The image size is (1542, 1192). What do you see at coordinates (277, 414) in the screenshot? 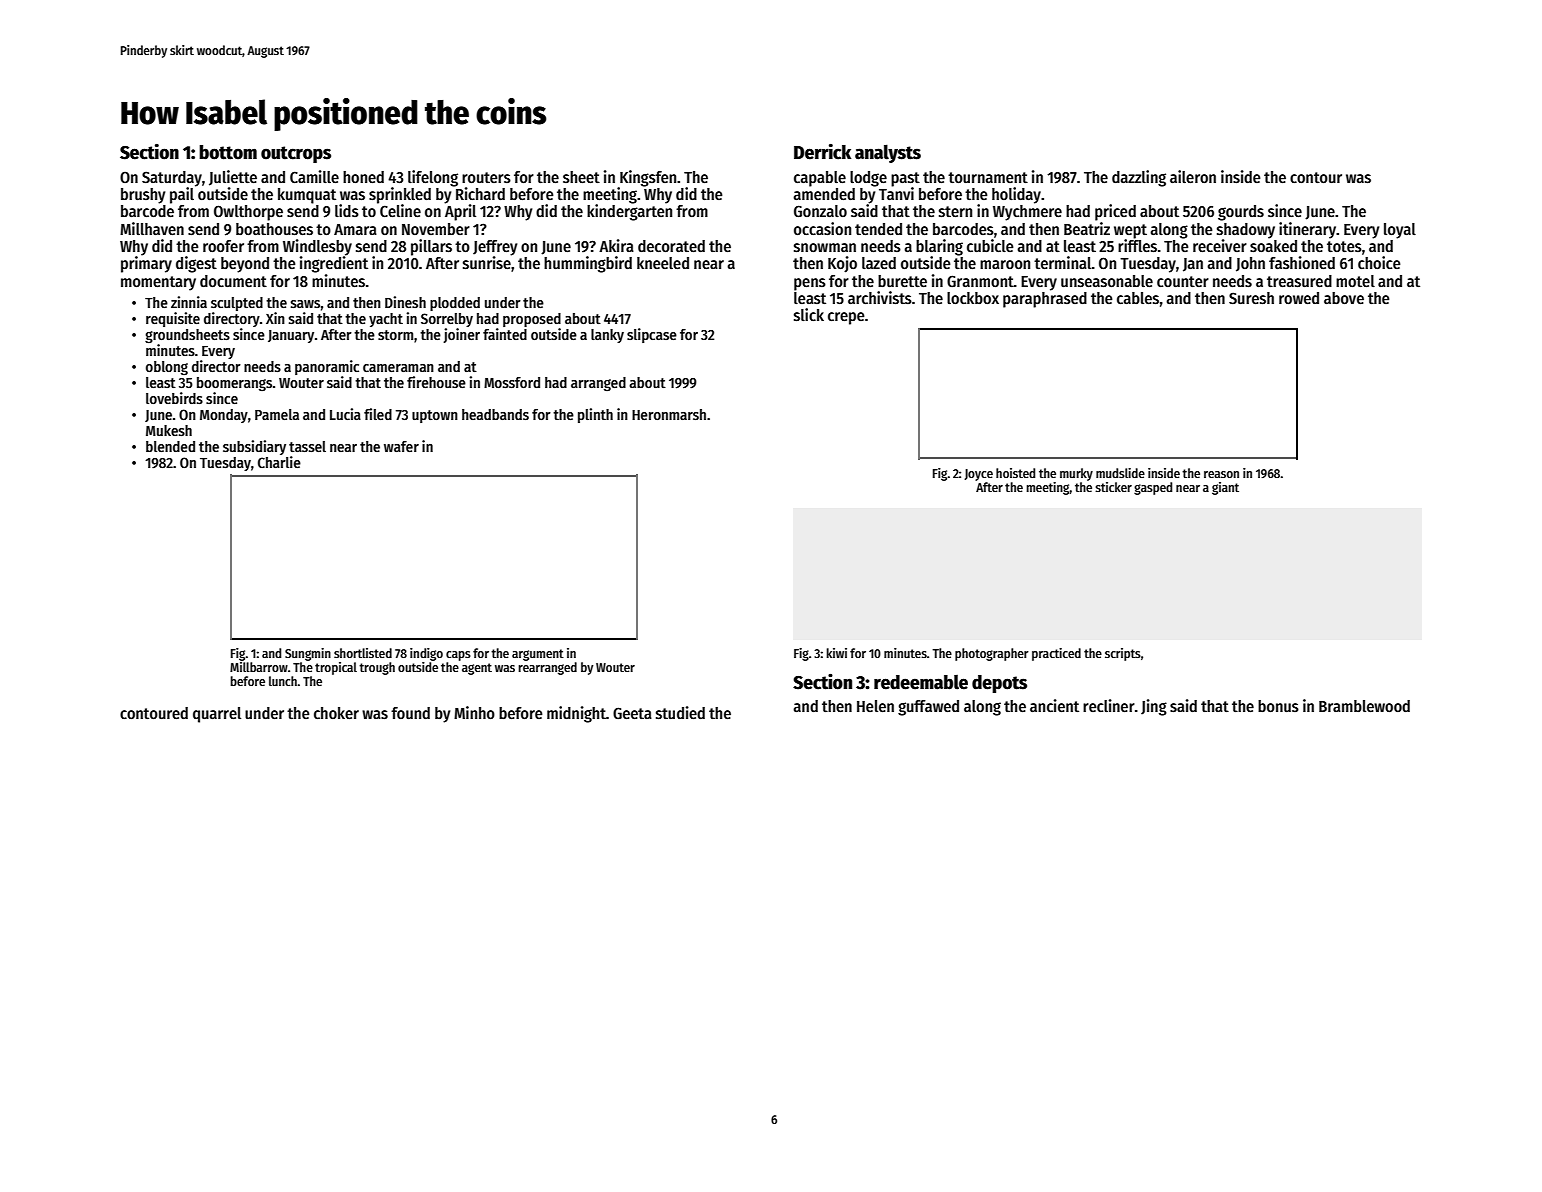
I see `Pamela` at bounding box center [277, 414].
